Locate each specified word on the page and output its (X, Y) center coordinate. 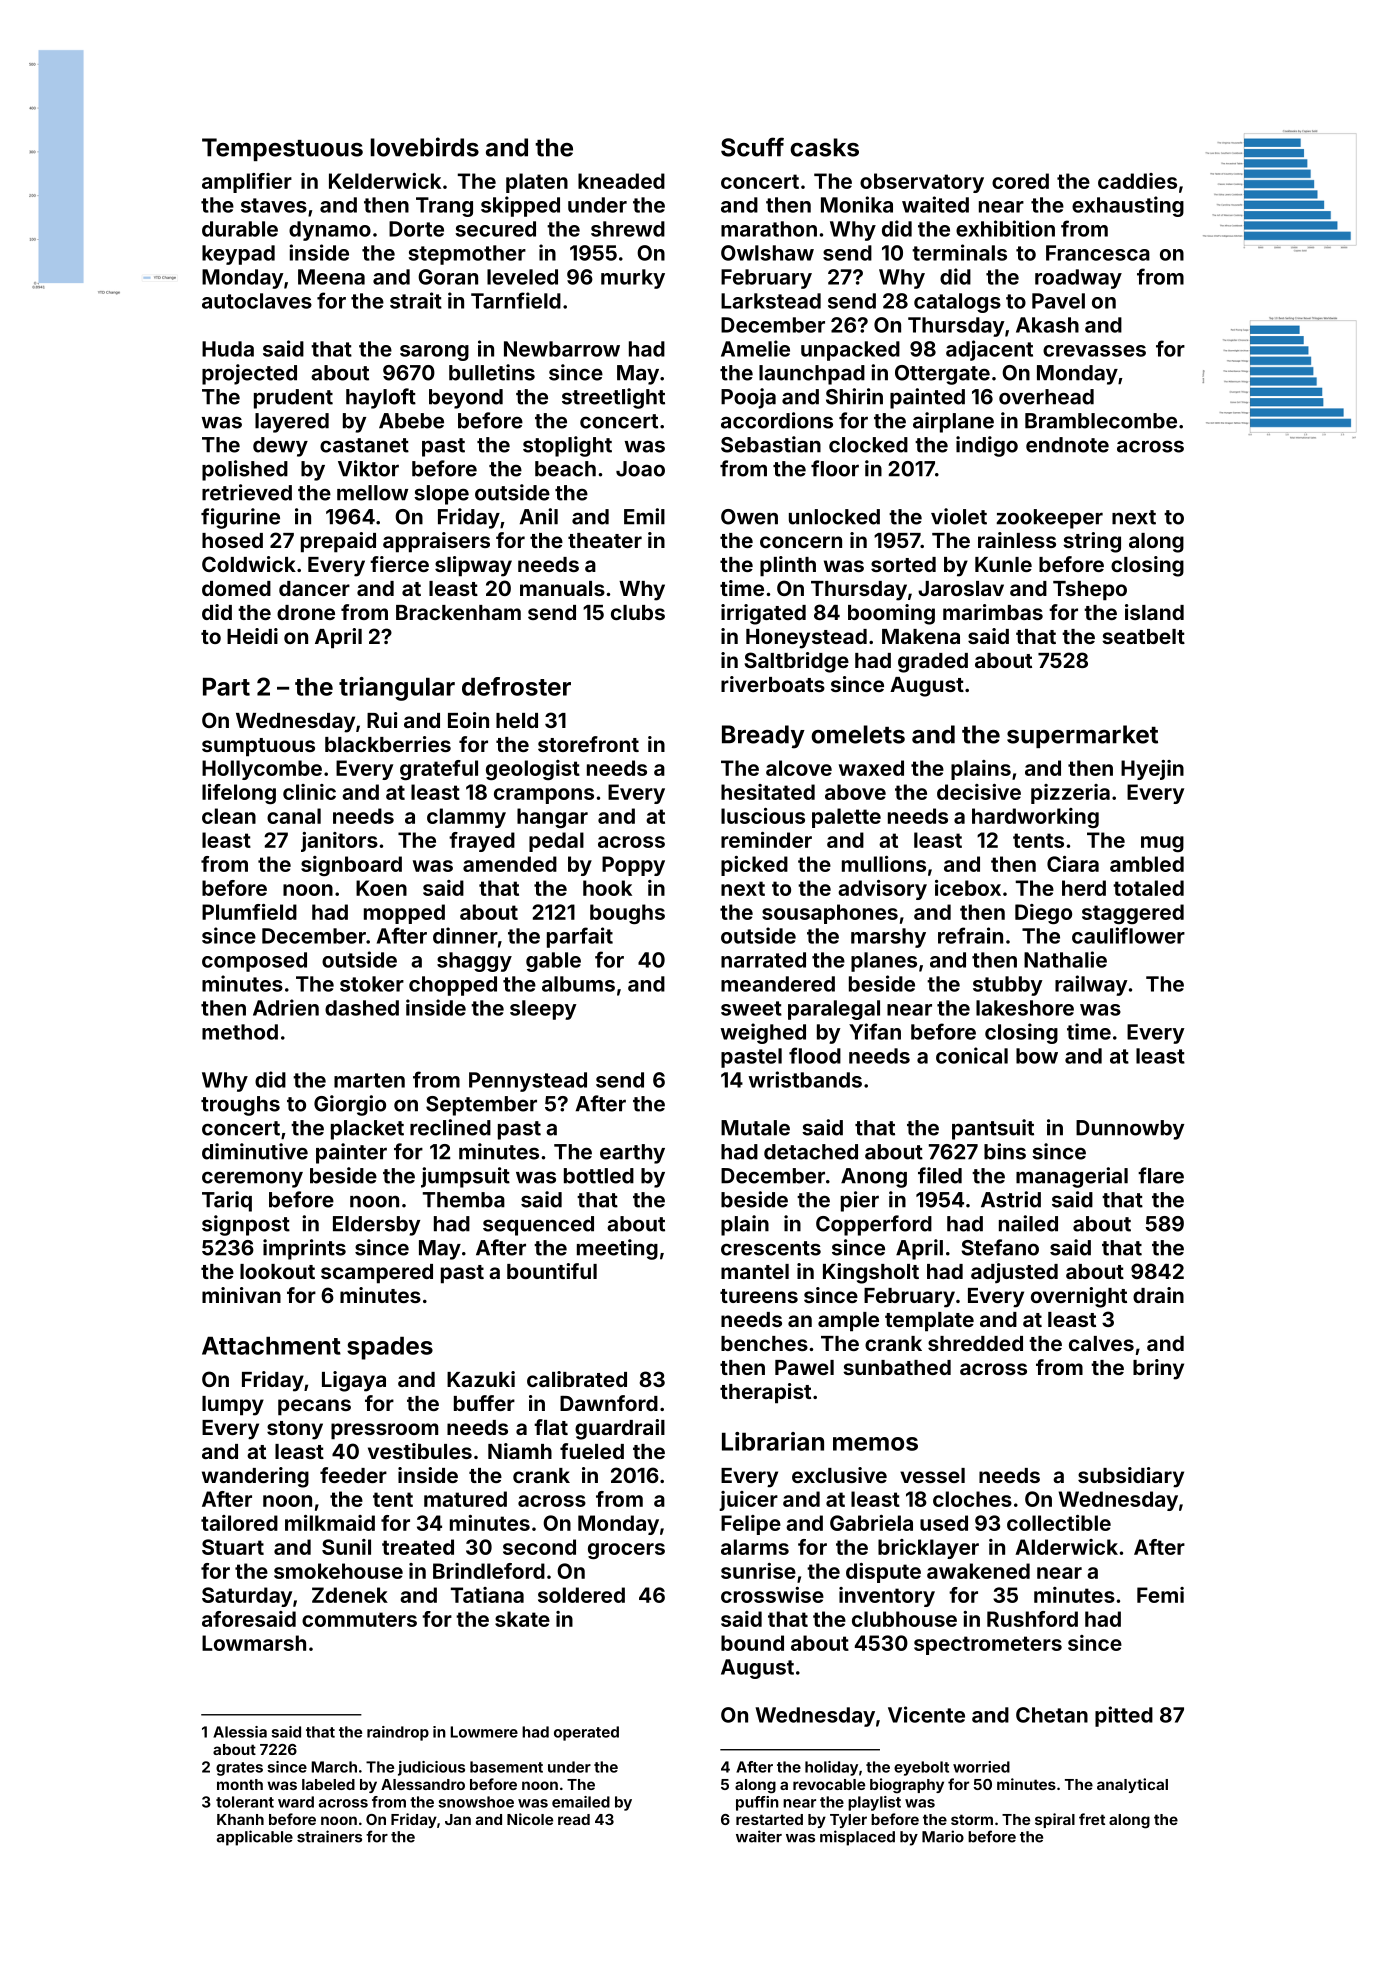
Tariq (227, 1201)
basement (506, 1767)
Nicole (530, 1819)
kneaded (621, 181)
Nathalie (1065, 959)
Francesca (1098, 253)
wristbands (805, 1079)
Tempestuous (282, 149)
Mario (943, 1836)
